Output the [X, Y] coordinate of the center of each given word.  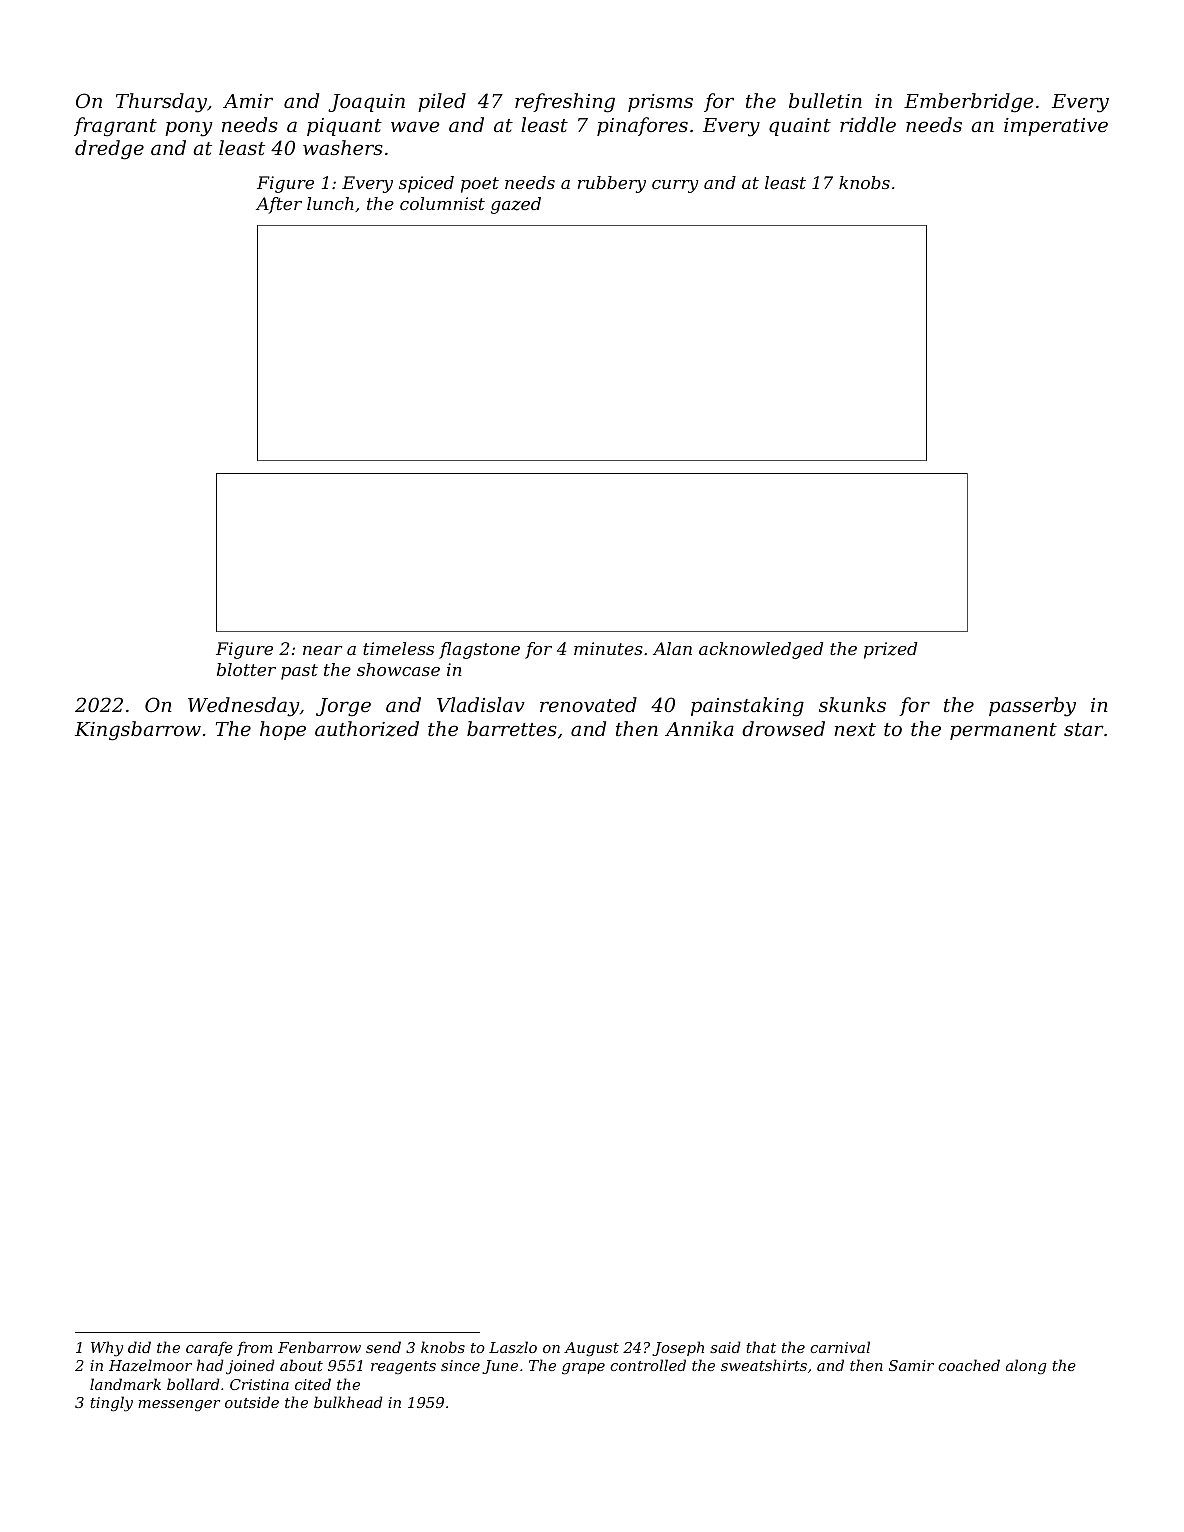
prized [890, 650]
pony [189, 129]
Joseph [678, 1348]
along [1026, 1367]
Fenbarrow [319, 1347]
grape [583, 1369]
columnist [442, 203]
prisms [660, 103]
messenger [179, 1406]
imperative [1056, 127]
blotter [246, 669]
